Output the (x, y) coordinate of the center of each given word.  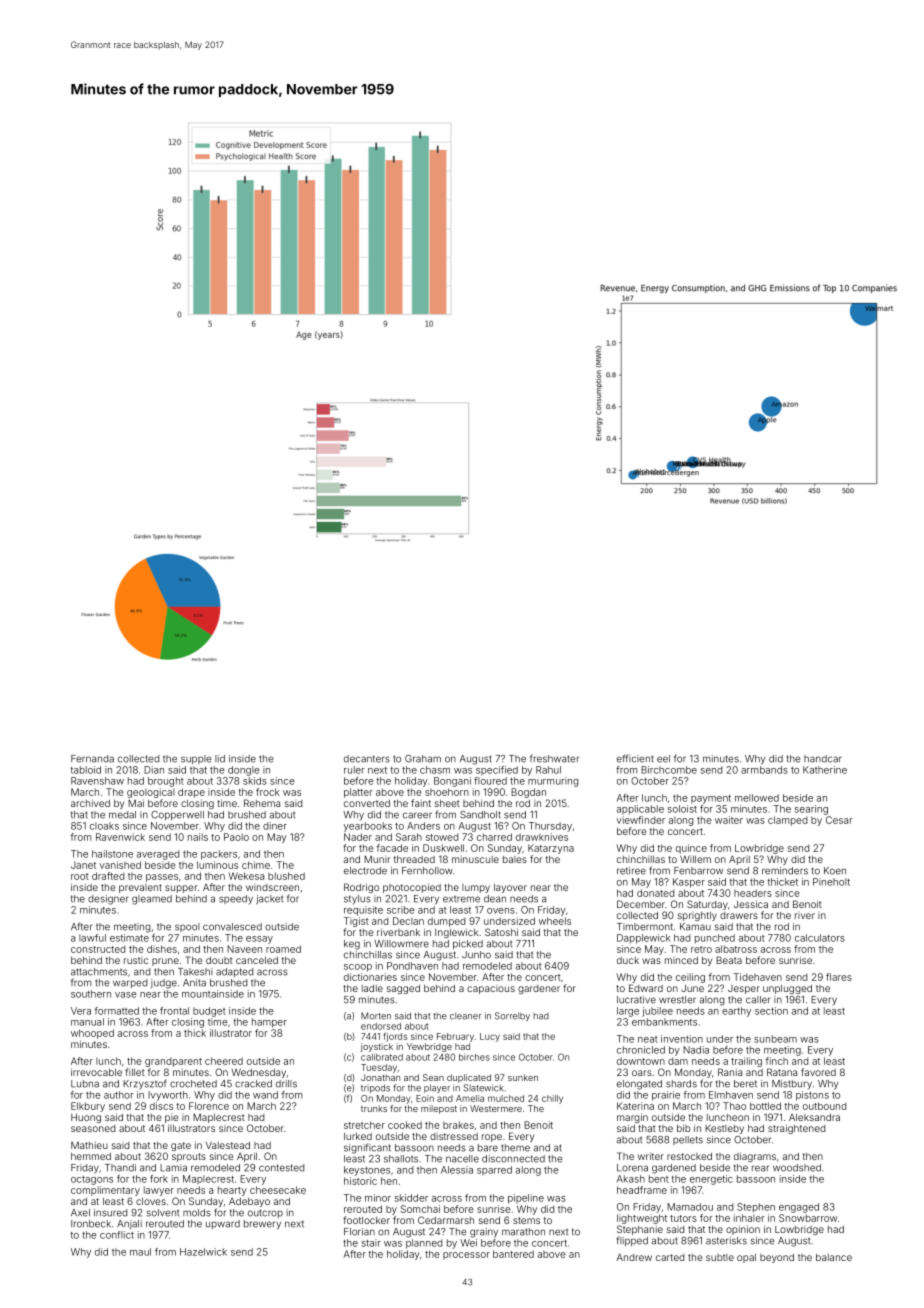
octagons (92, 1180)
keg (352, 945)
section (771, 1011)
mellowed (757, 798)
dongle (244, 771)
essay (259, 940)
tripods (375, 1088)
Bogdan (528, 793)
